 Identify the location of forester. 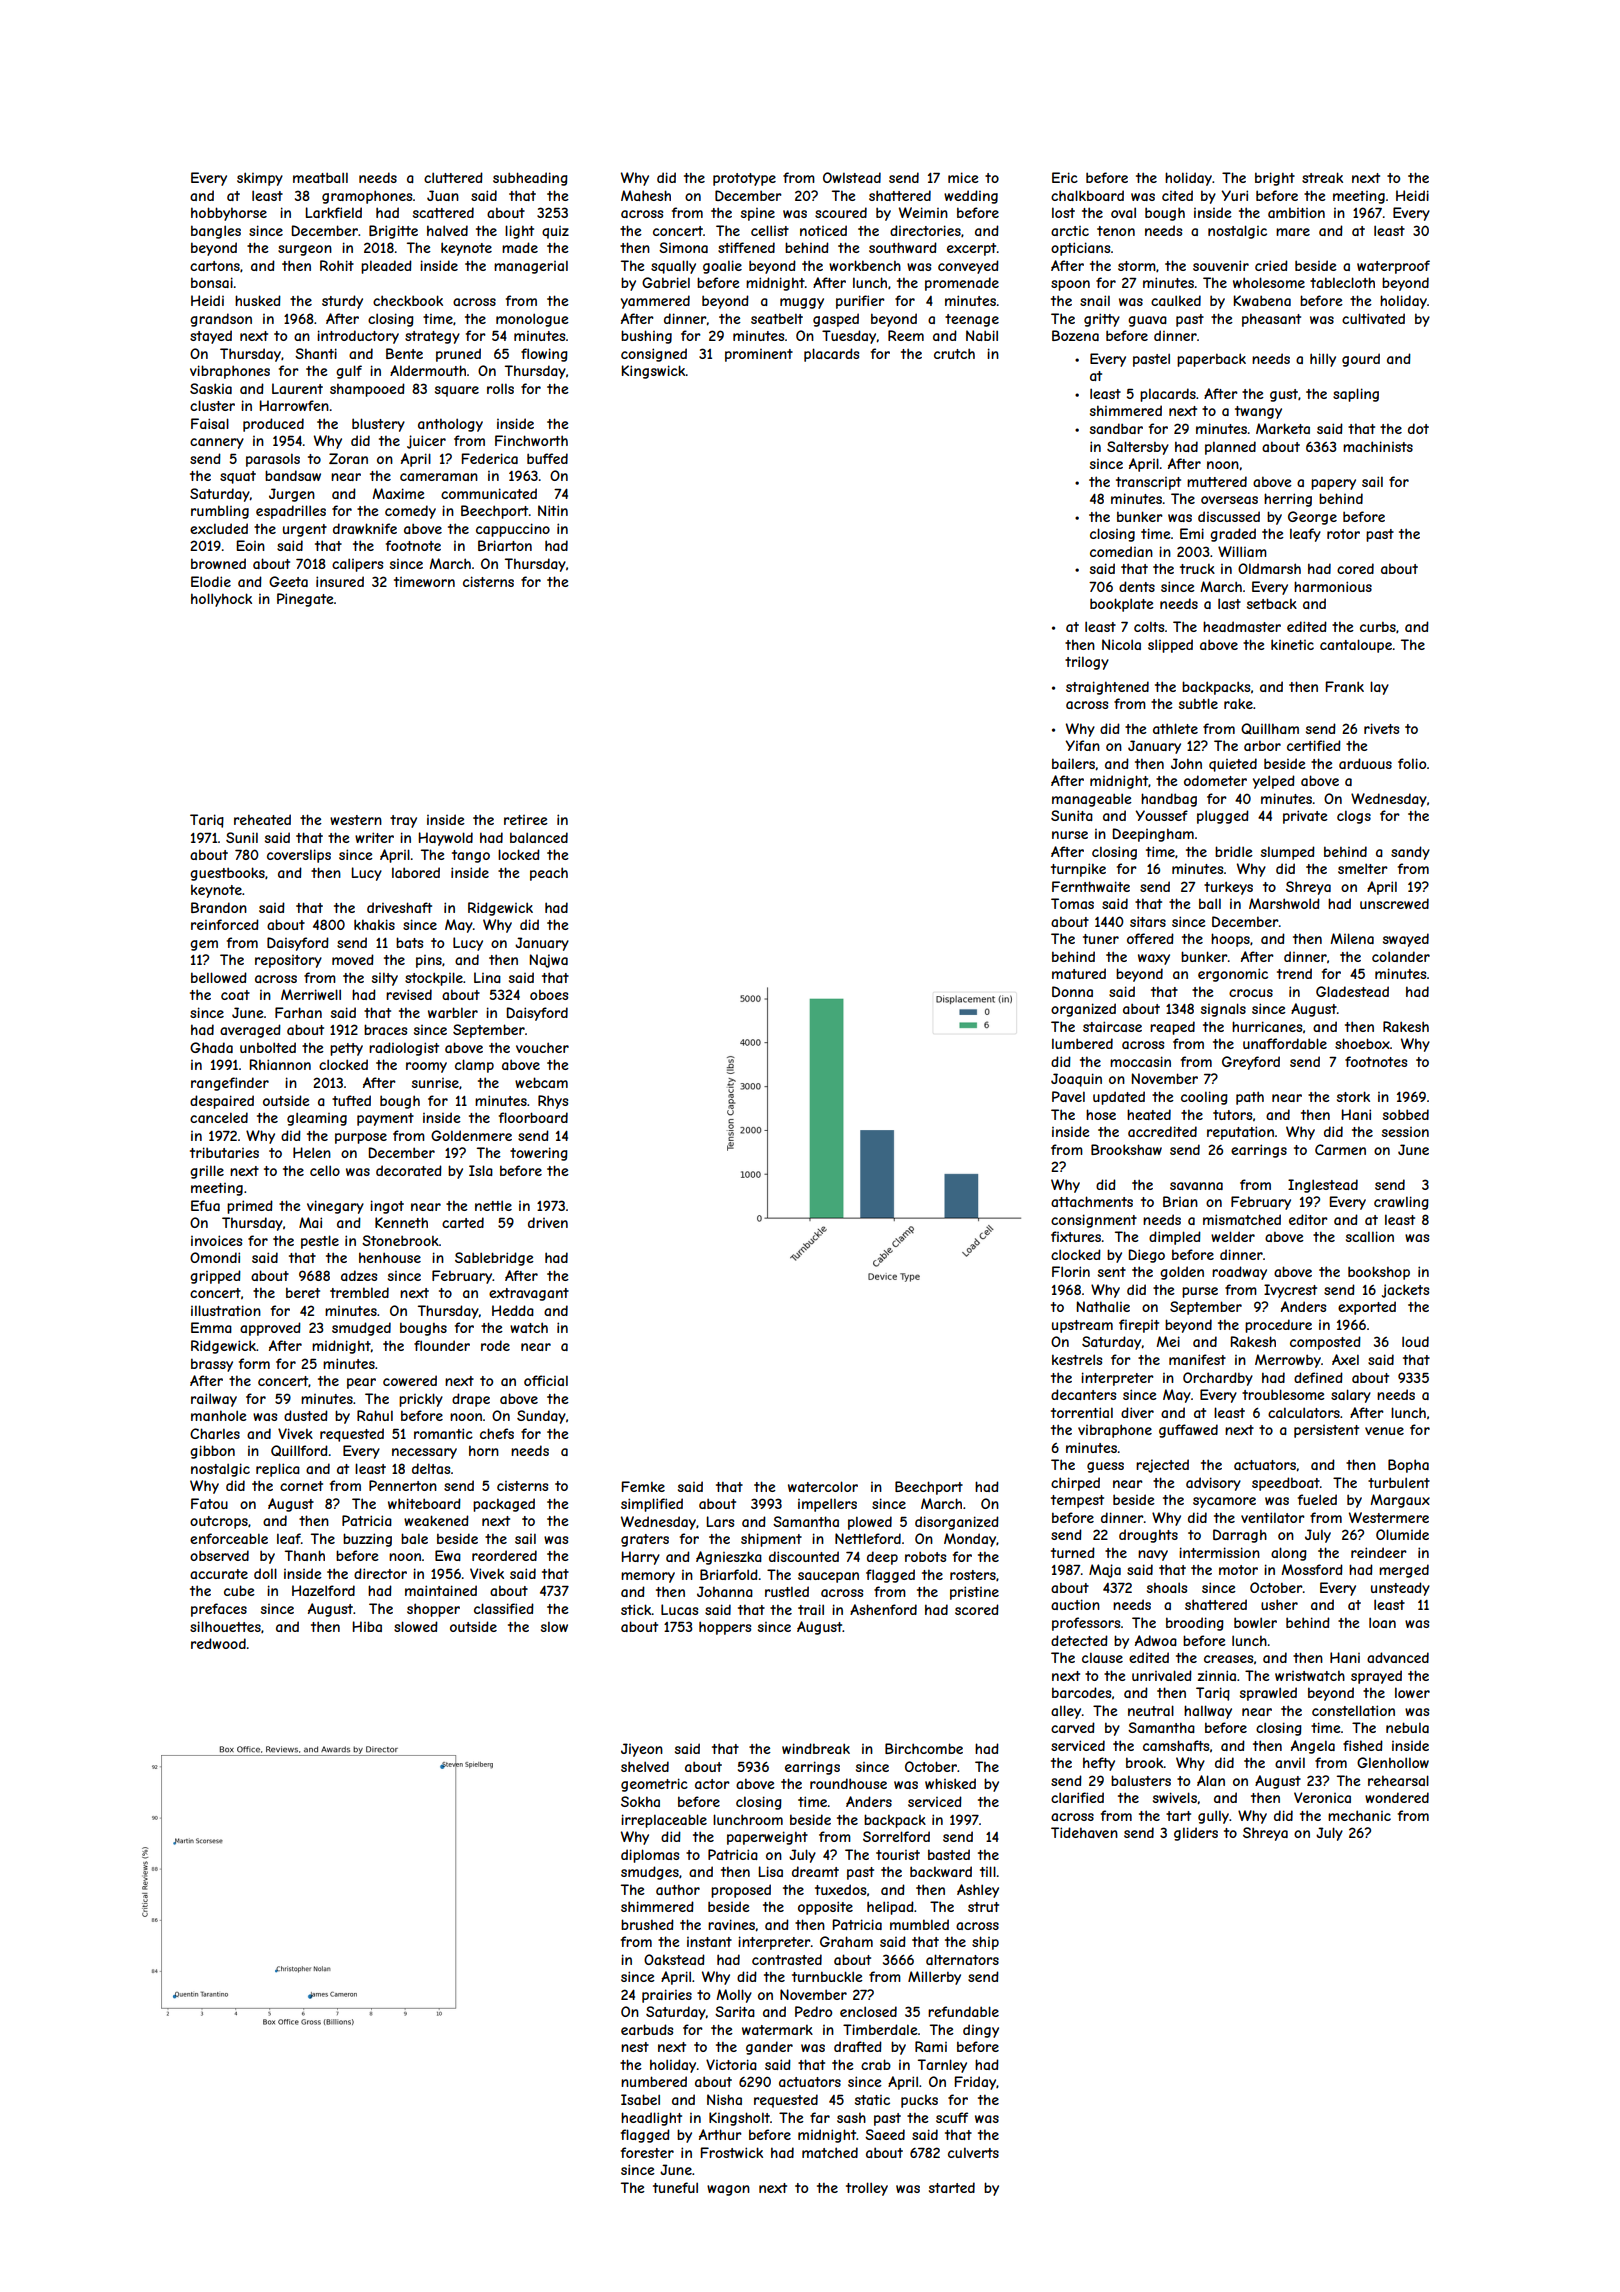
(647, 2152).
